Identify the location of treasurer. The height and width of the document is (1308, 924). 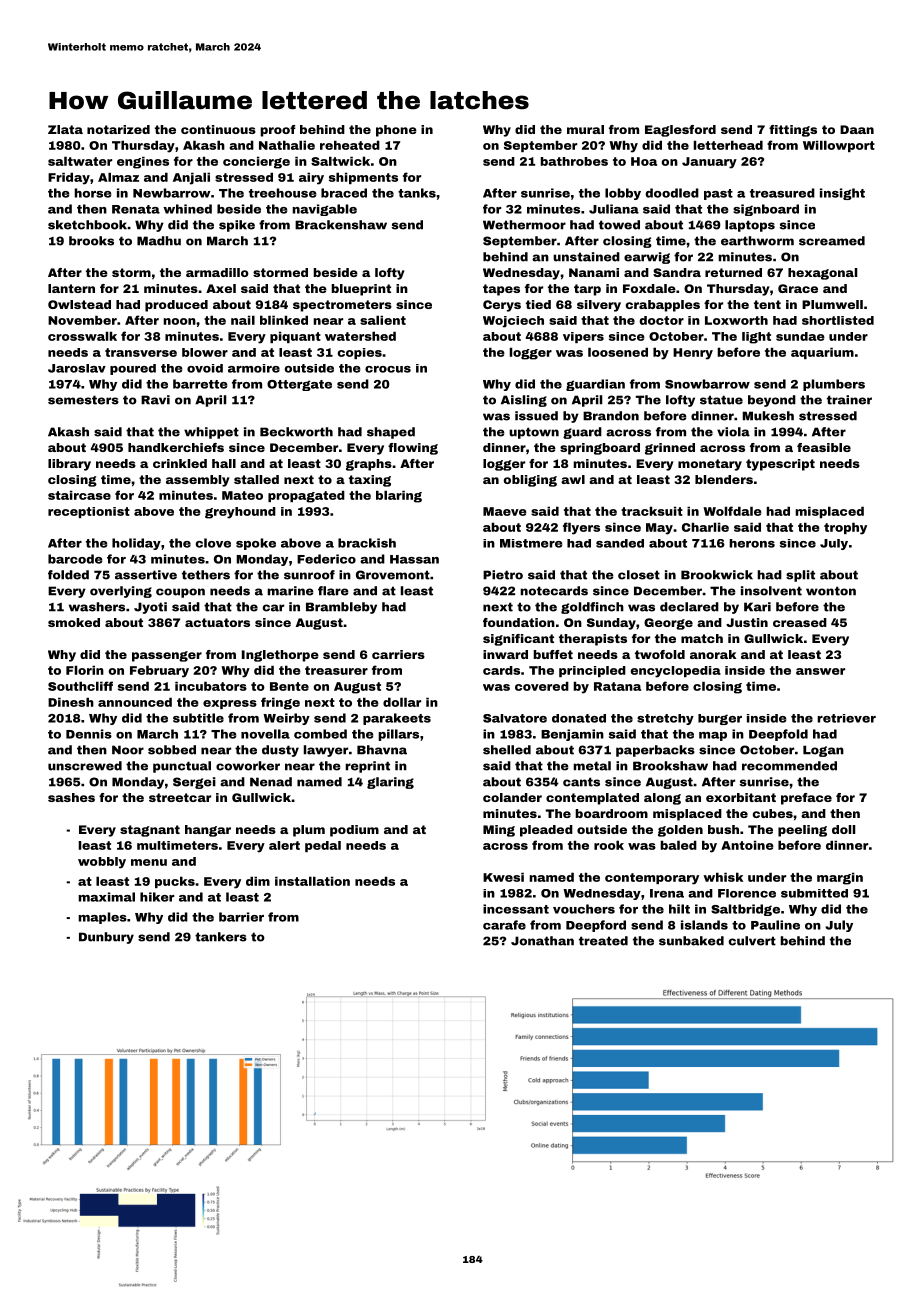
(336, 670).
